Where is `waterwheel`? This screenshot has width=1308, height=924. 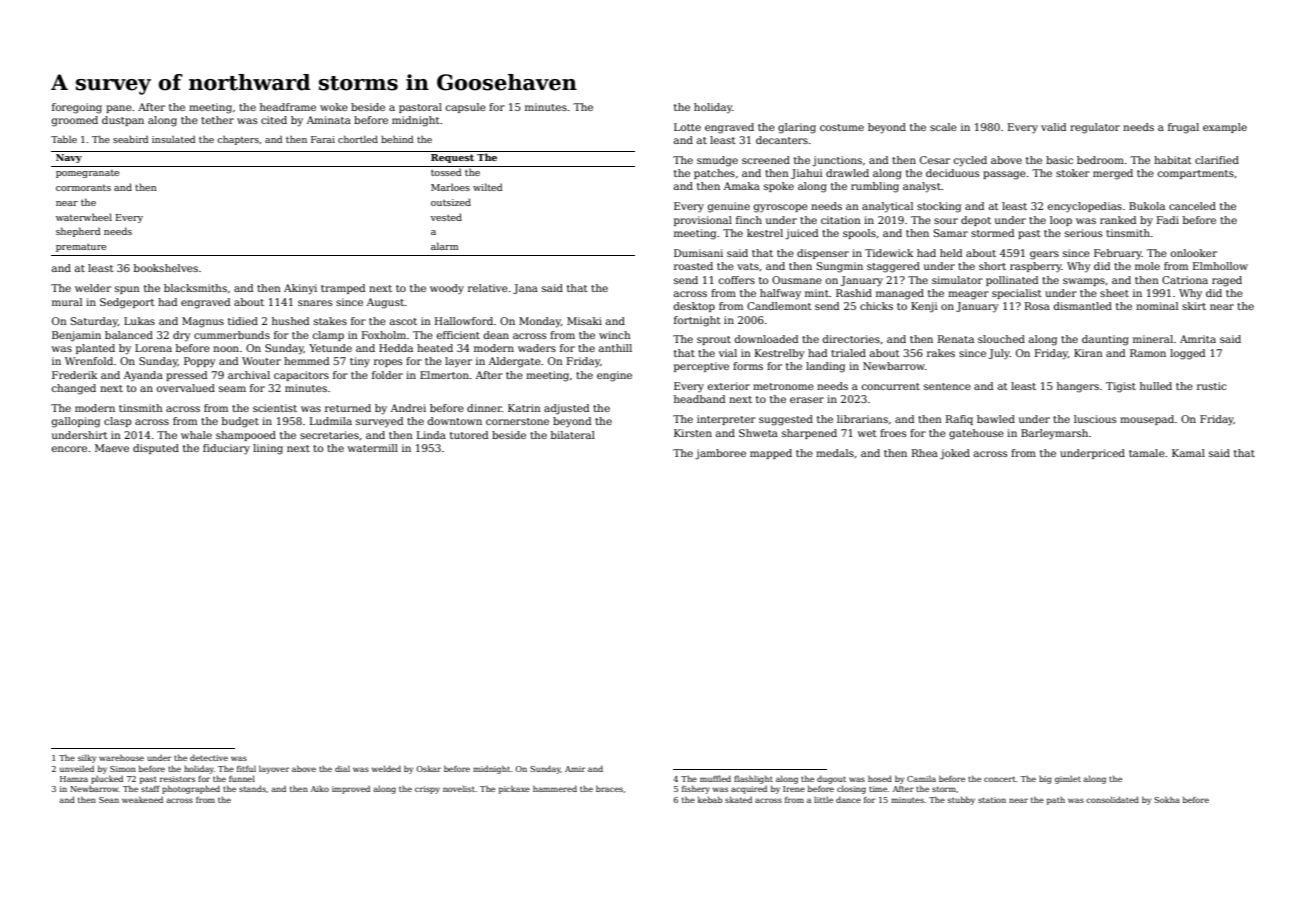 waterwheel is located at coordinates (84, 217).
